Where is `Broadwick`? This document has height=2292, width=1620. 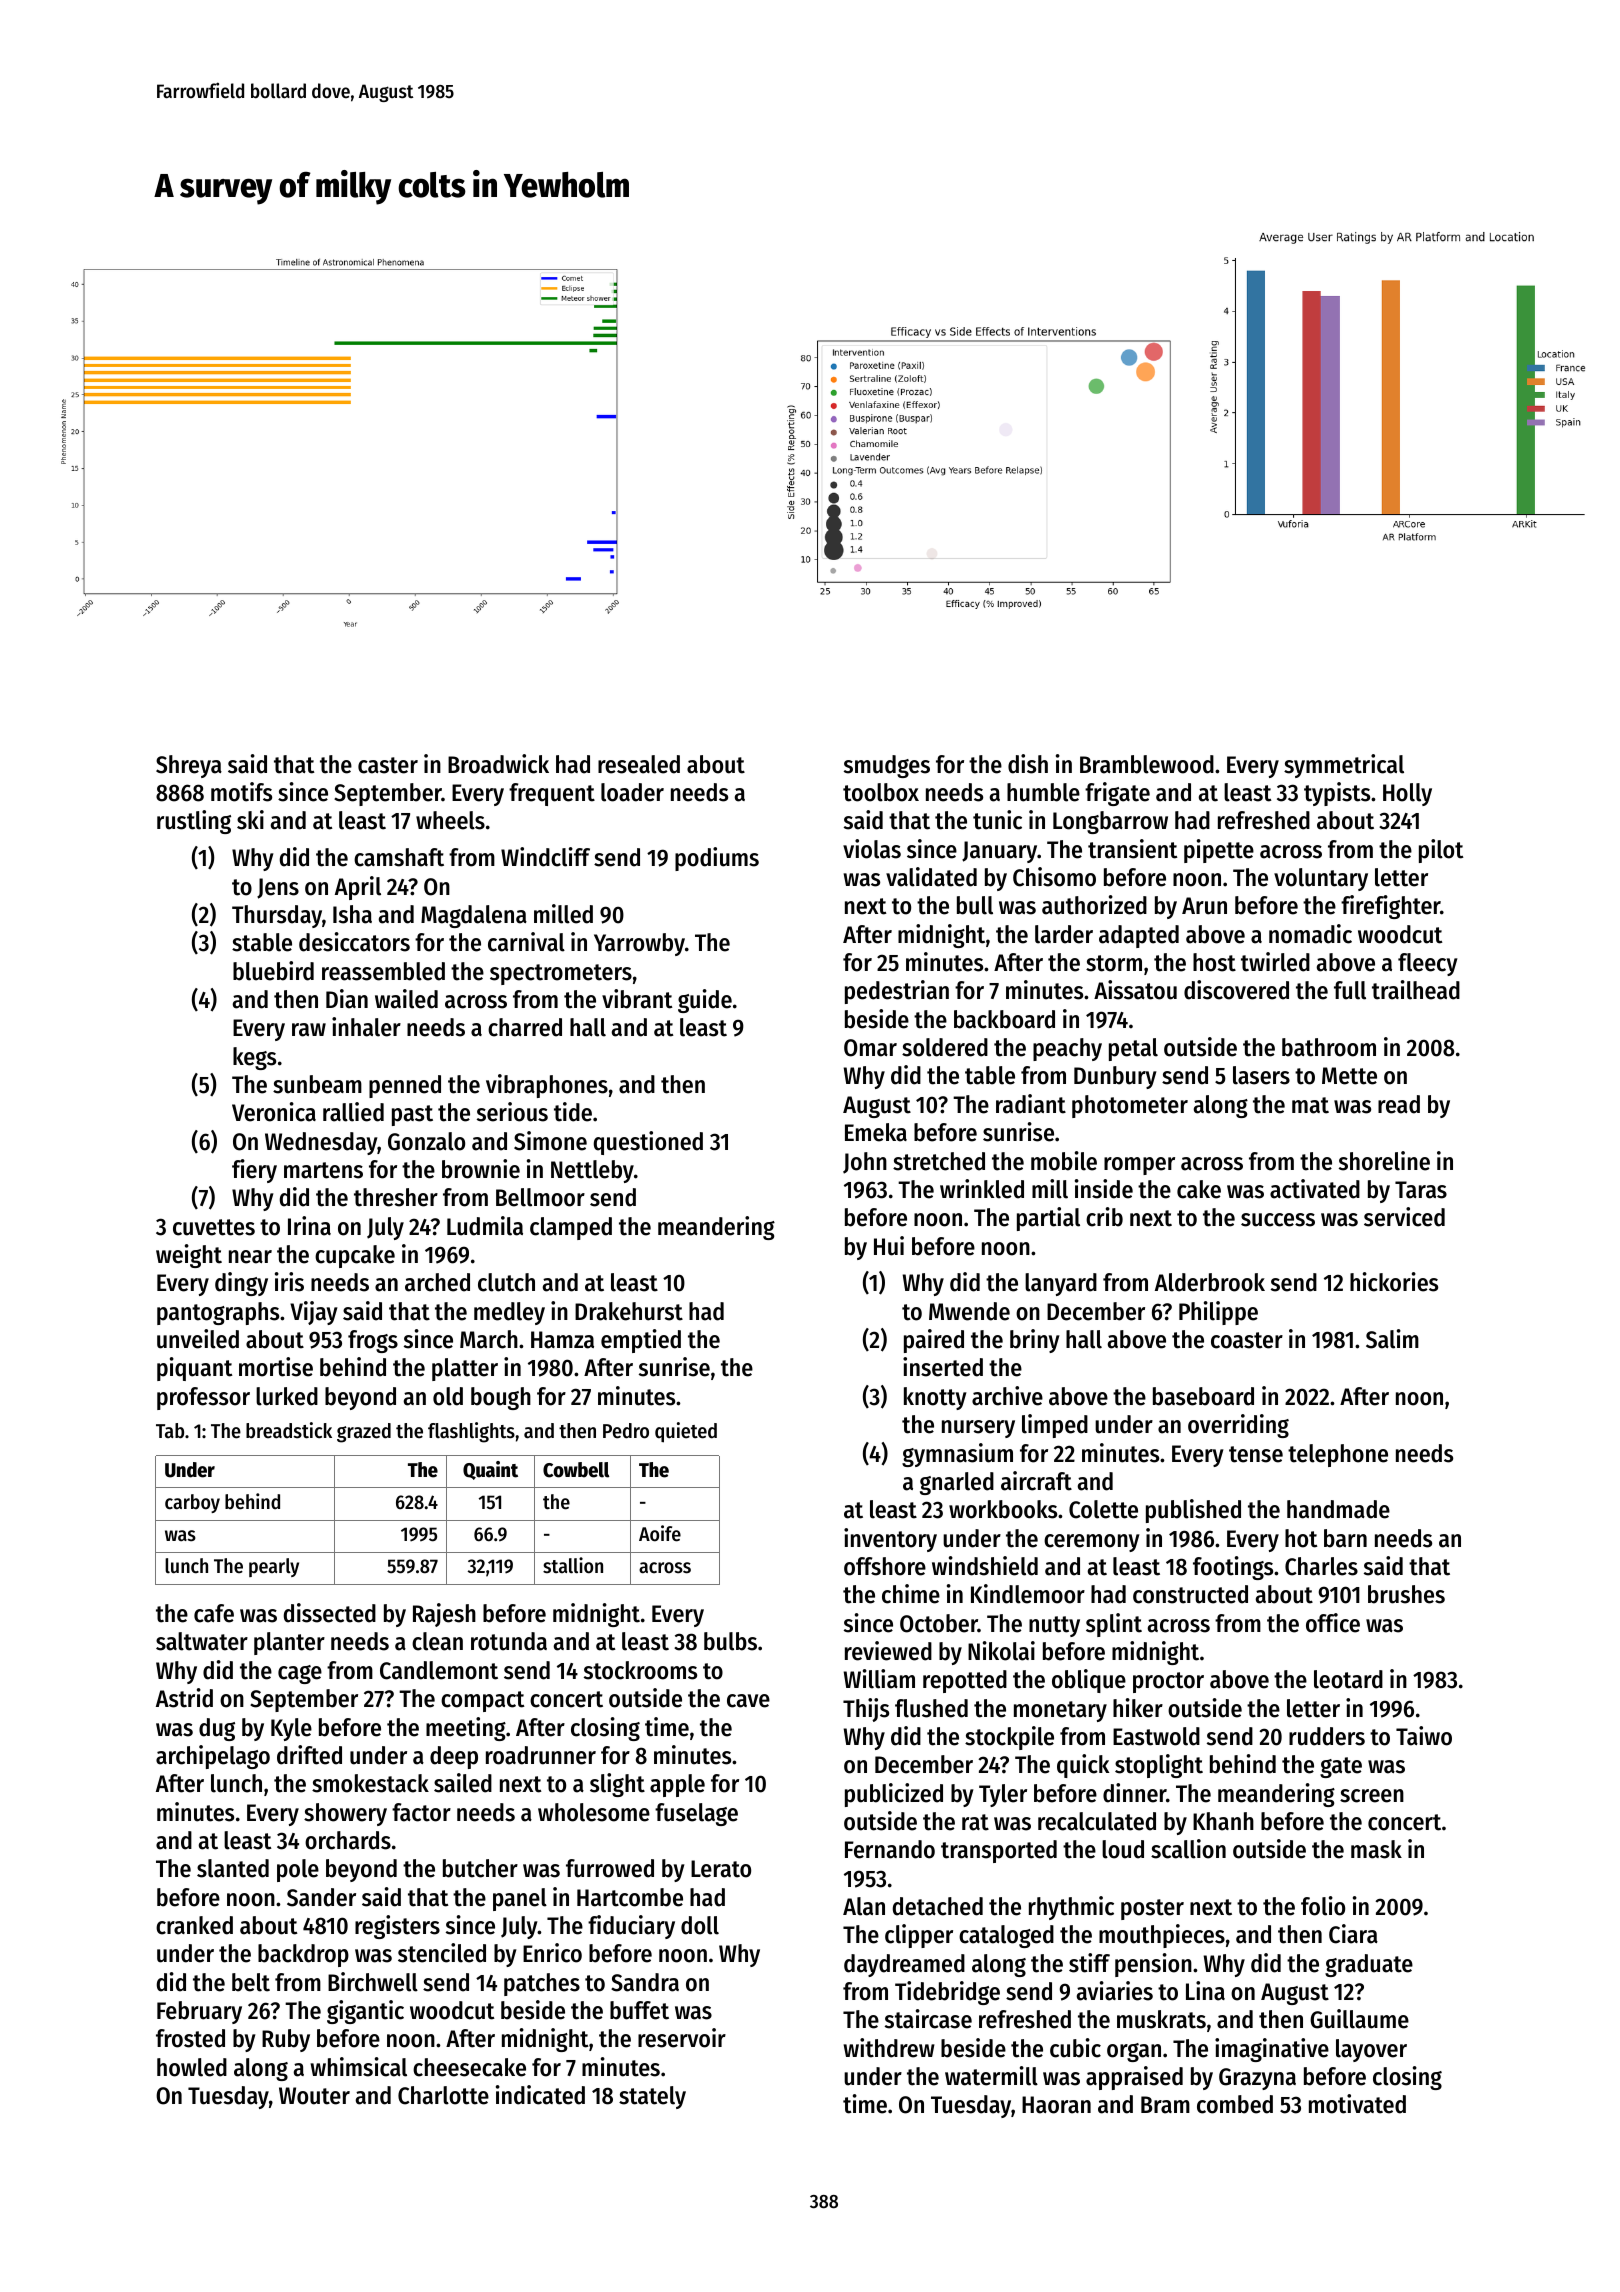
Broadwick is located at coordinates (498, 764).
